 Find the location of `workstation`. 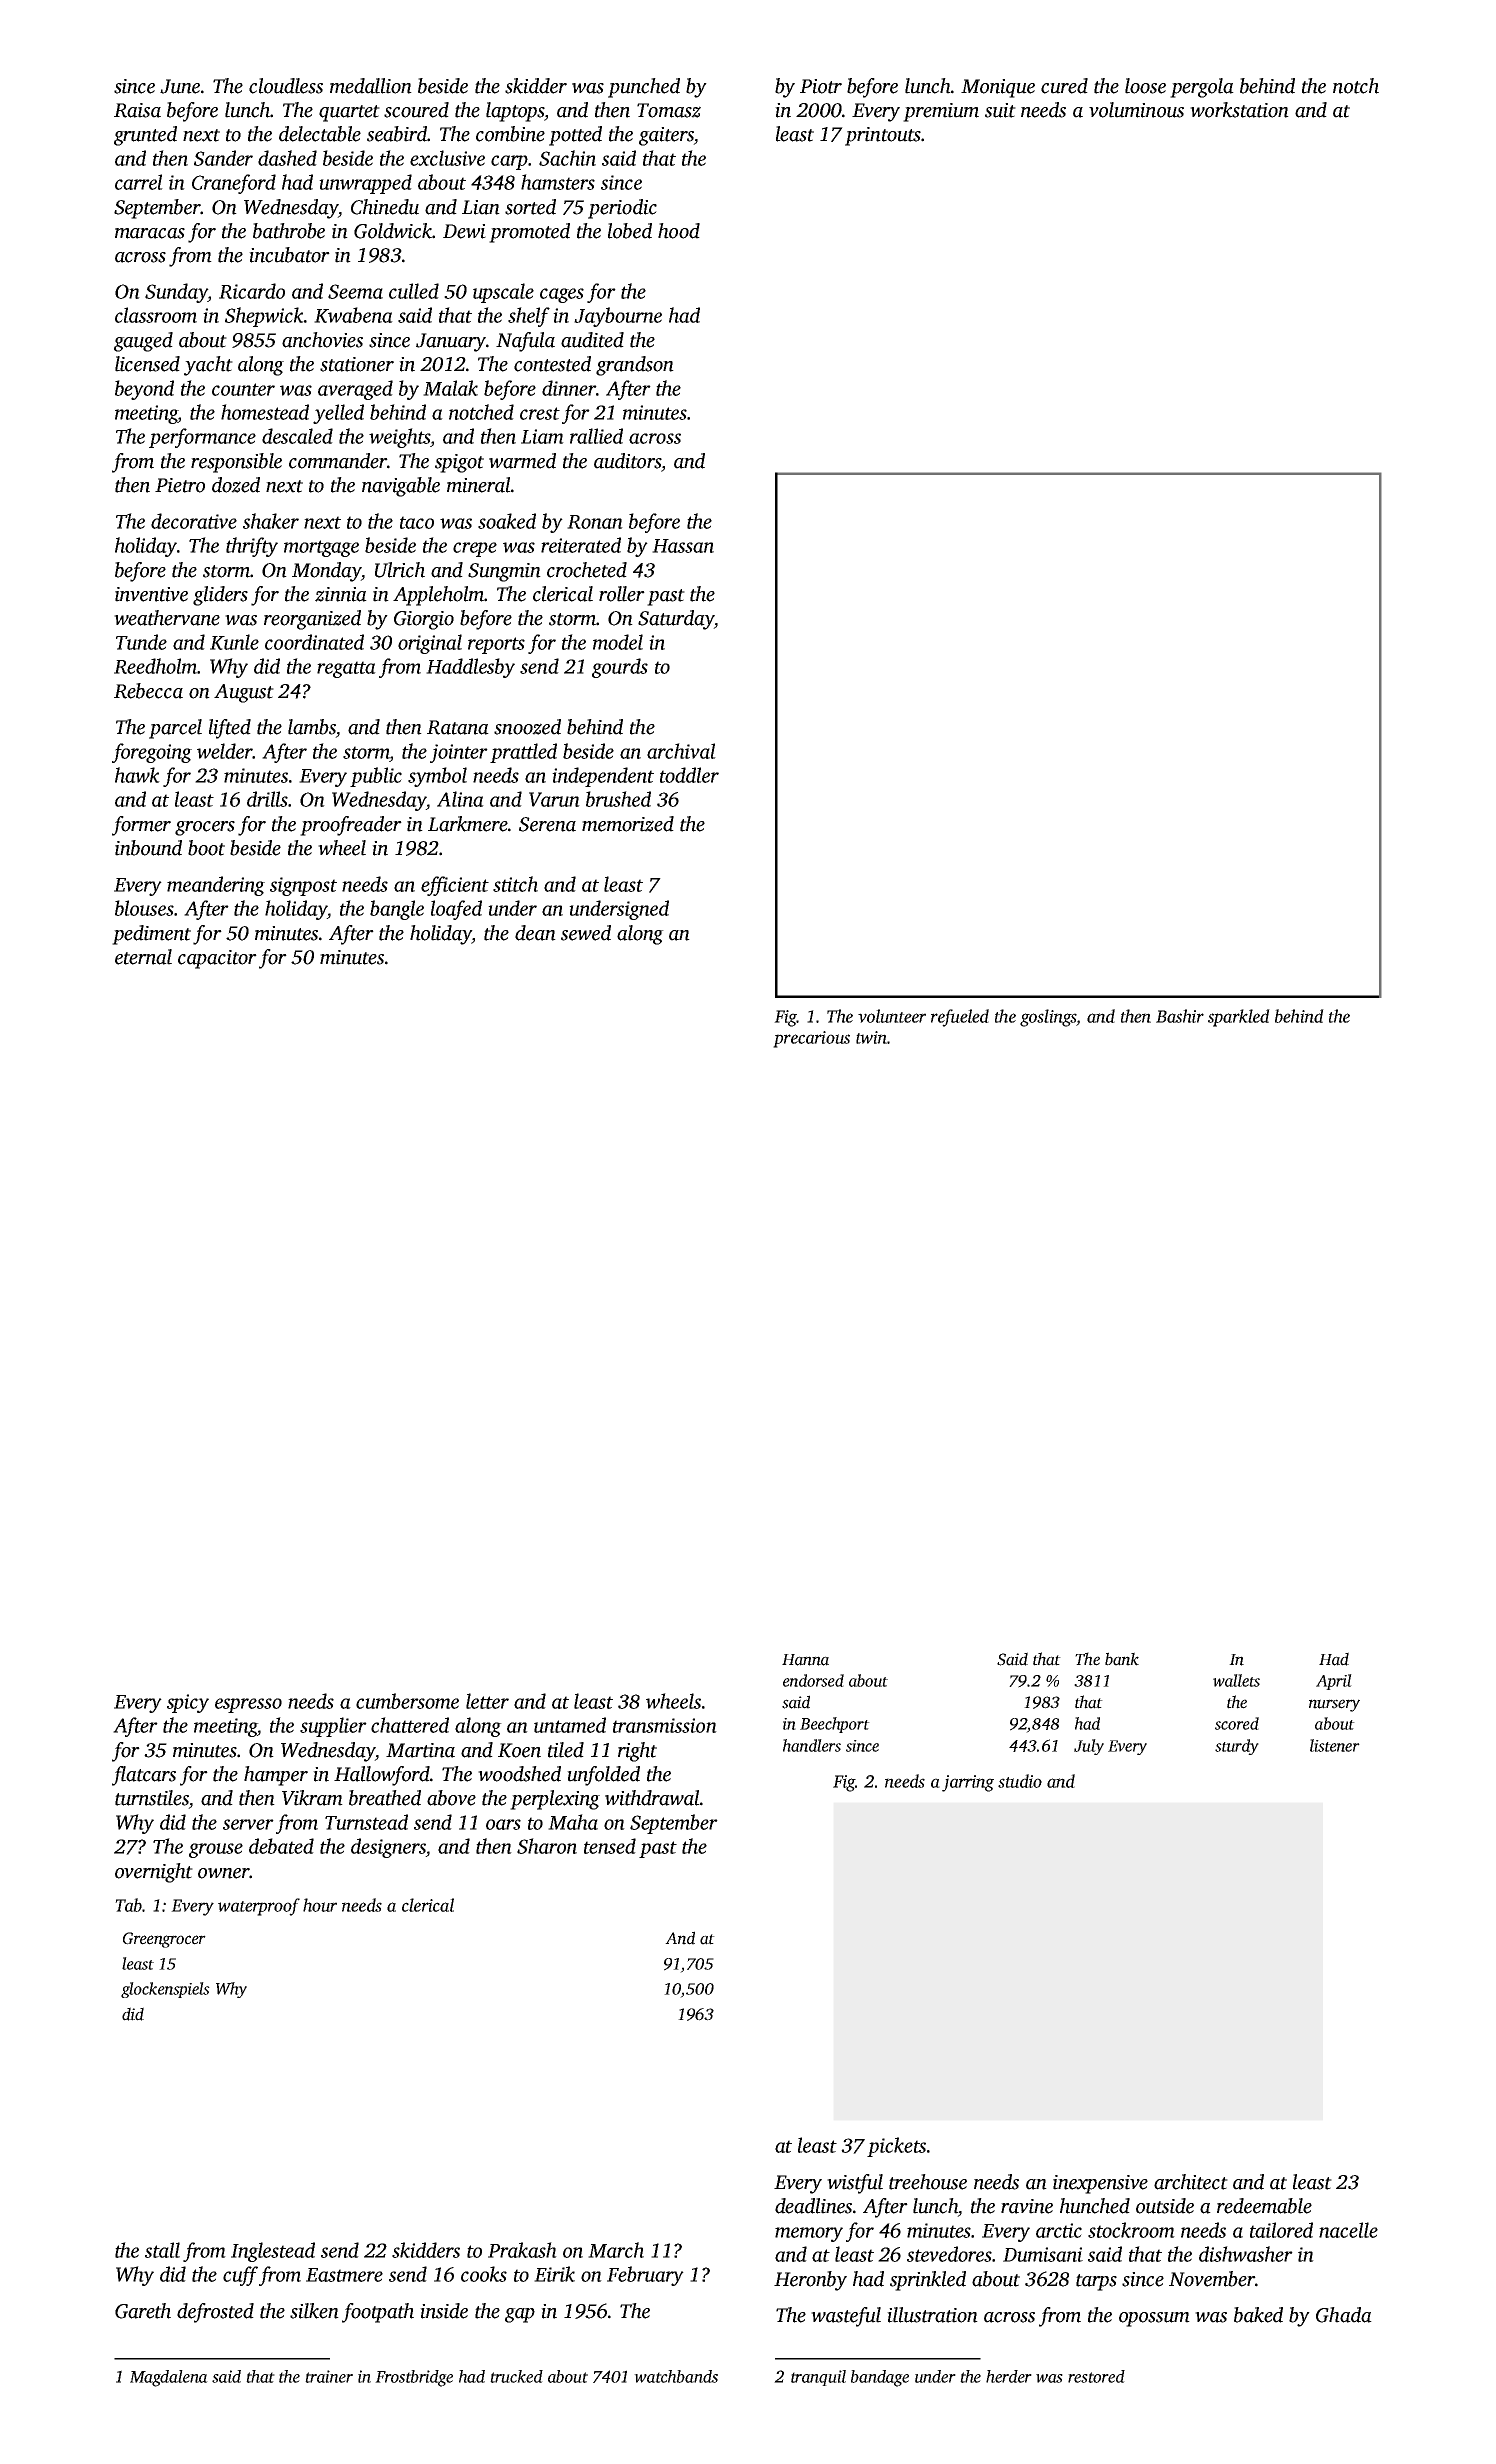

workstation is located at coordinates (1239, 110).
